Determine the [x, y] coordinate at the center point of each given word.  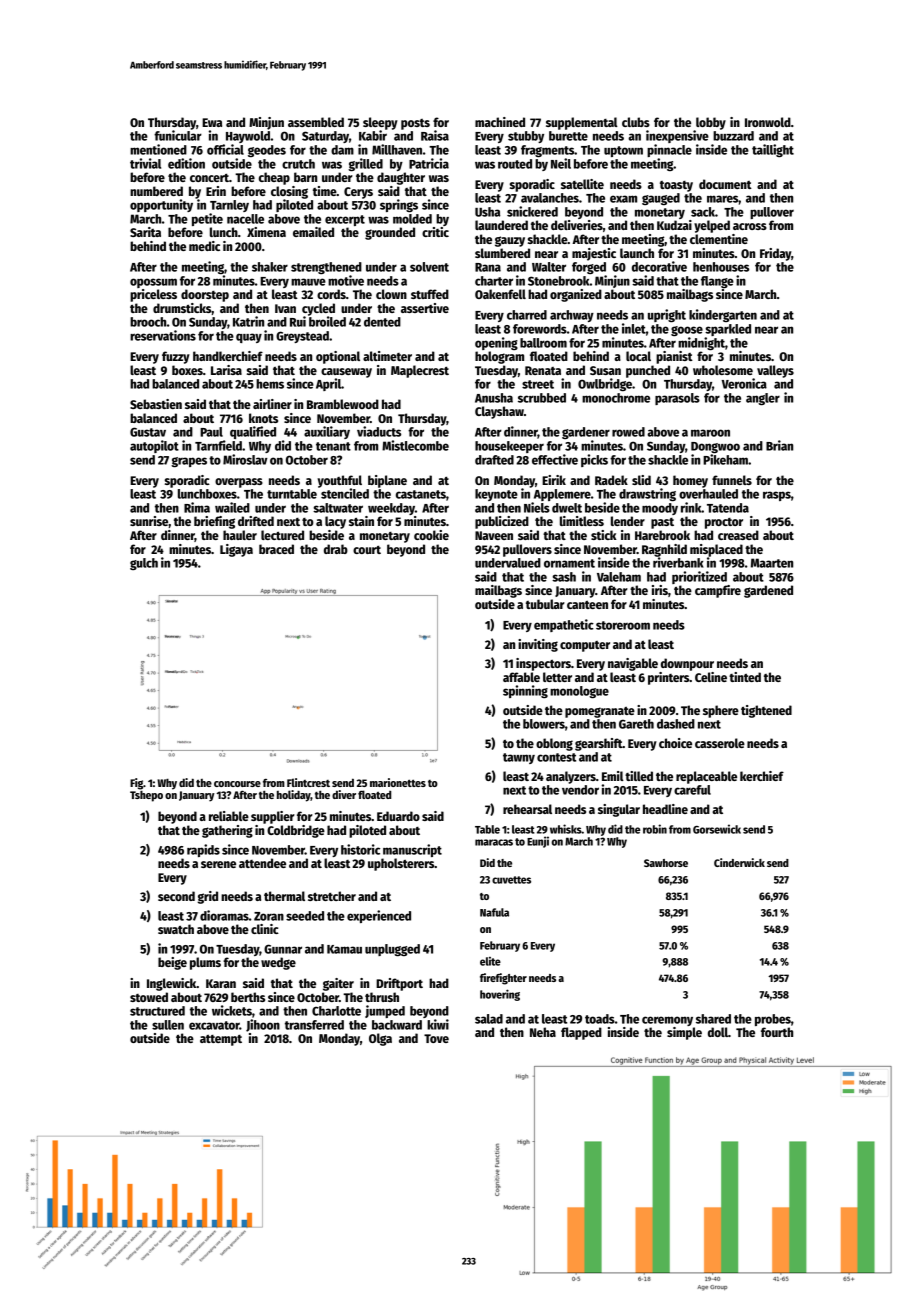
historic [360, 849]
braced [276, 549]
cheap [274, 178]
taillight [773, 150]
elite [490, 961]
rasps [777, 496]
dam [342, 150]
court [367, 550]
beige [172, 963]
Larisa [226, 370]
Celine [711, 677]
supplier [273, 817]
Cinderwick [739, 862]
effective [555, 459]
